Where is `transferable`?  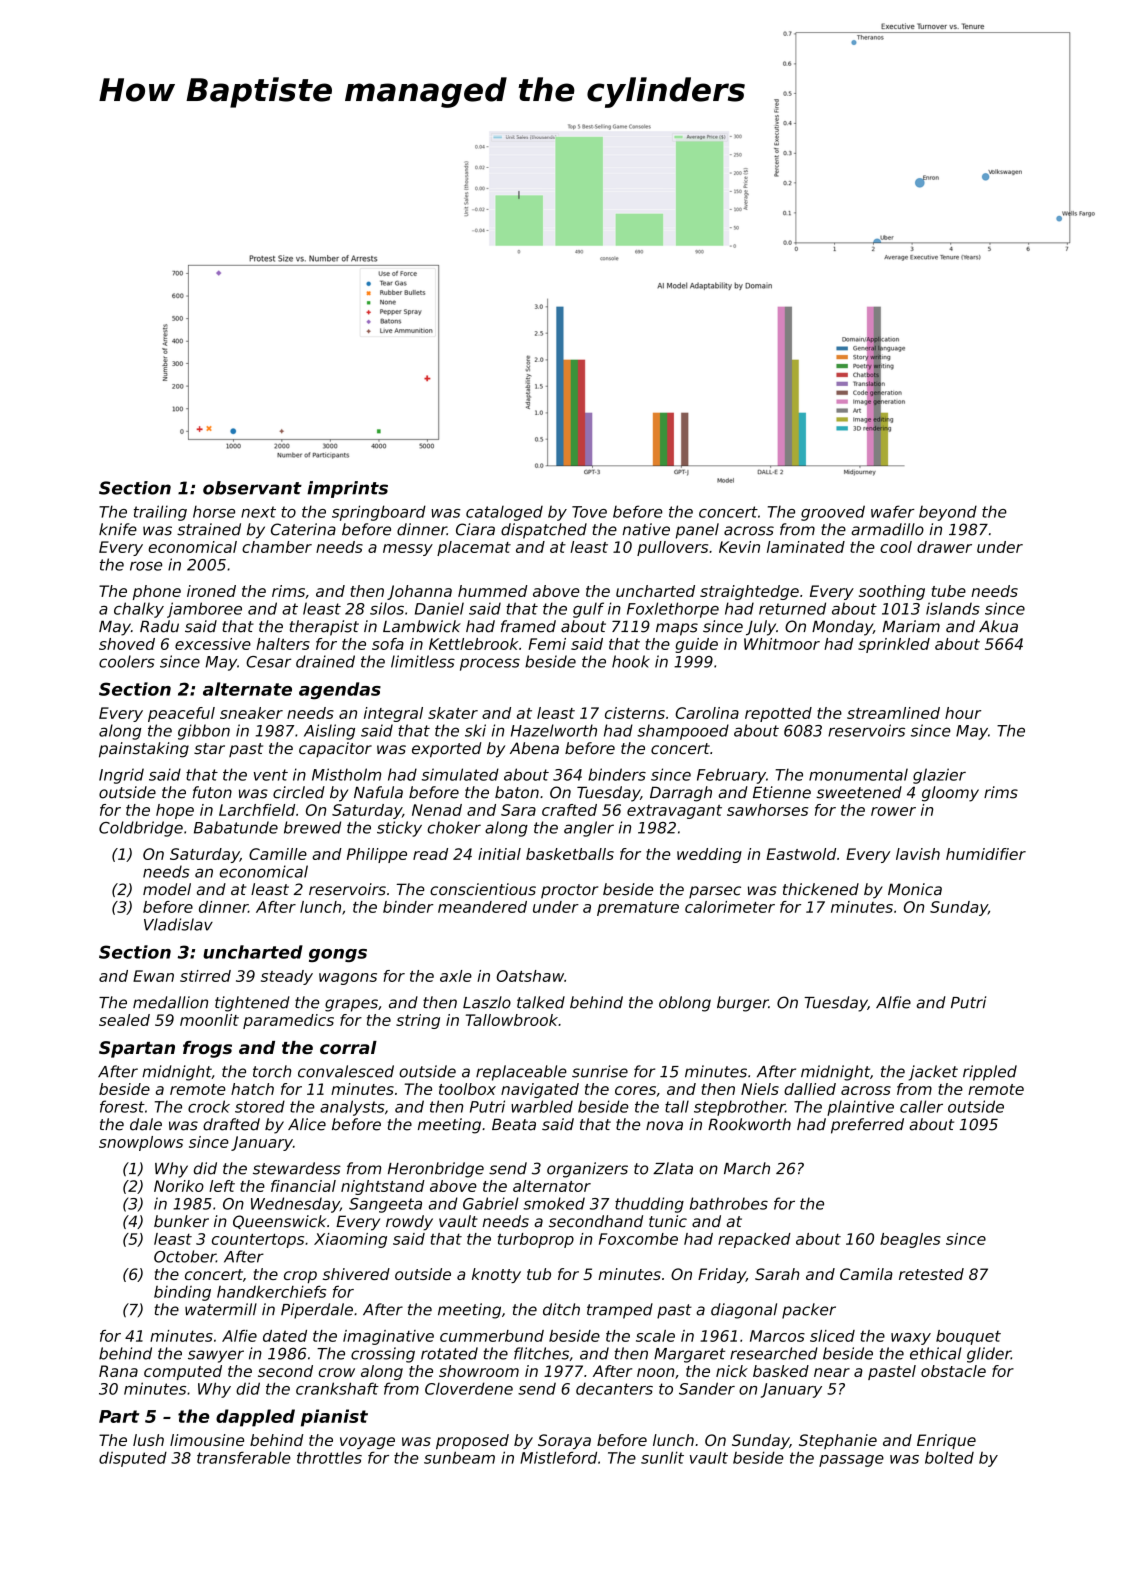
transferable is located at coordinates (244, 1457).
